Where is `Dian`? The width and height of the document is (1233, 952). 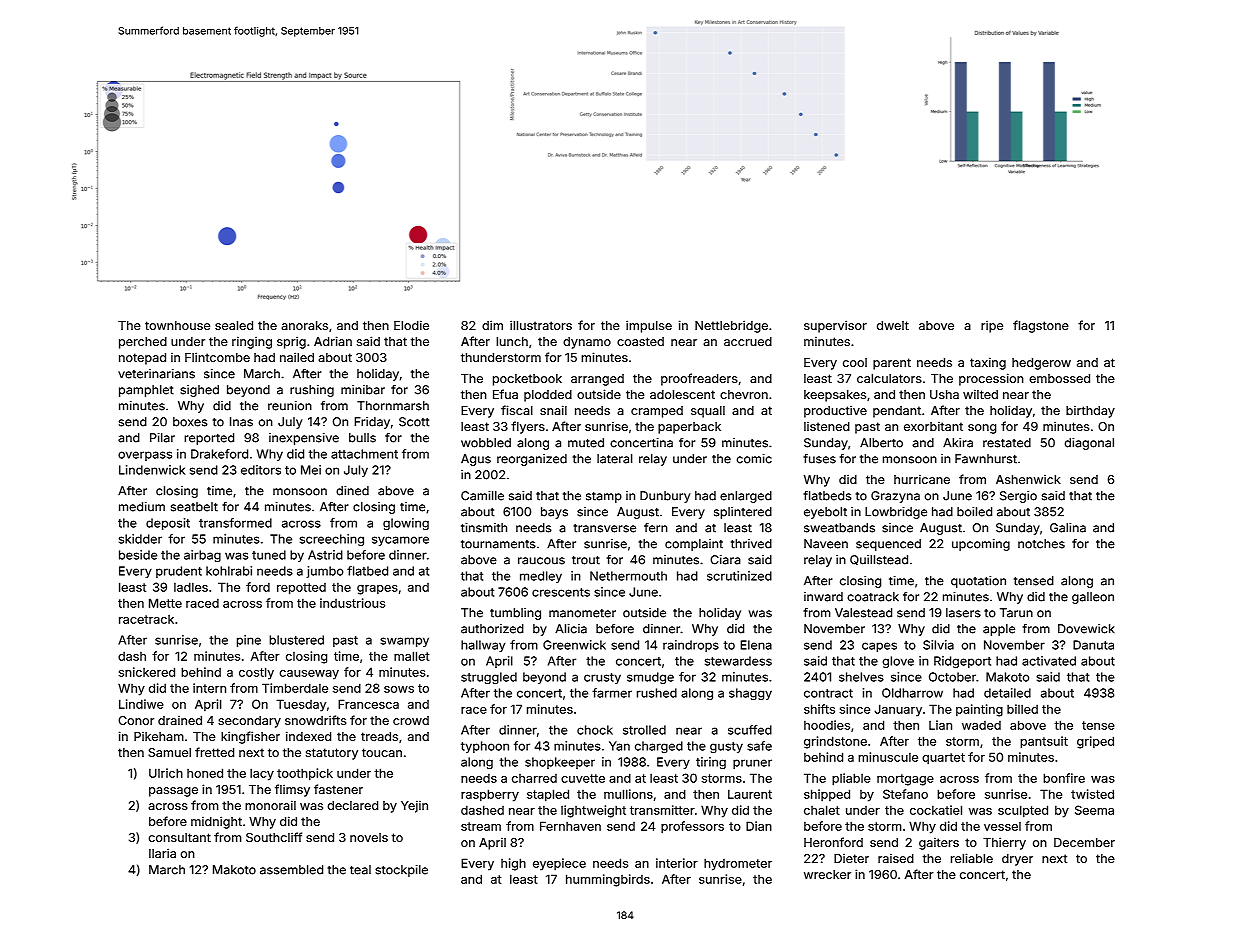 Dian is located at coordinates (759, 826).
